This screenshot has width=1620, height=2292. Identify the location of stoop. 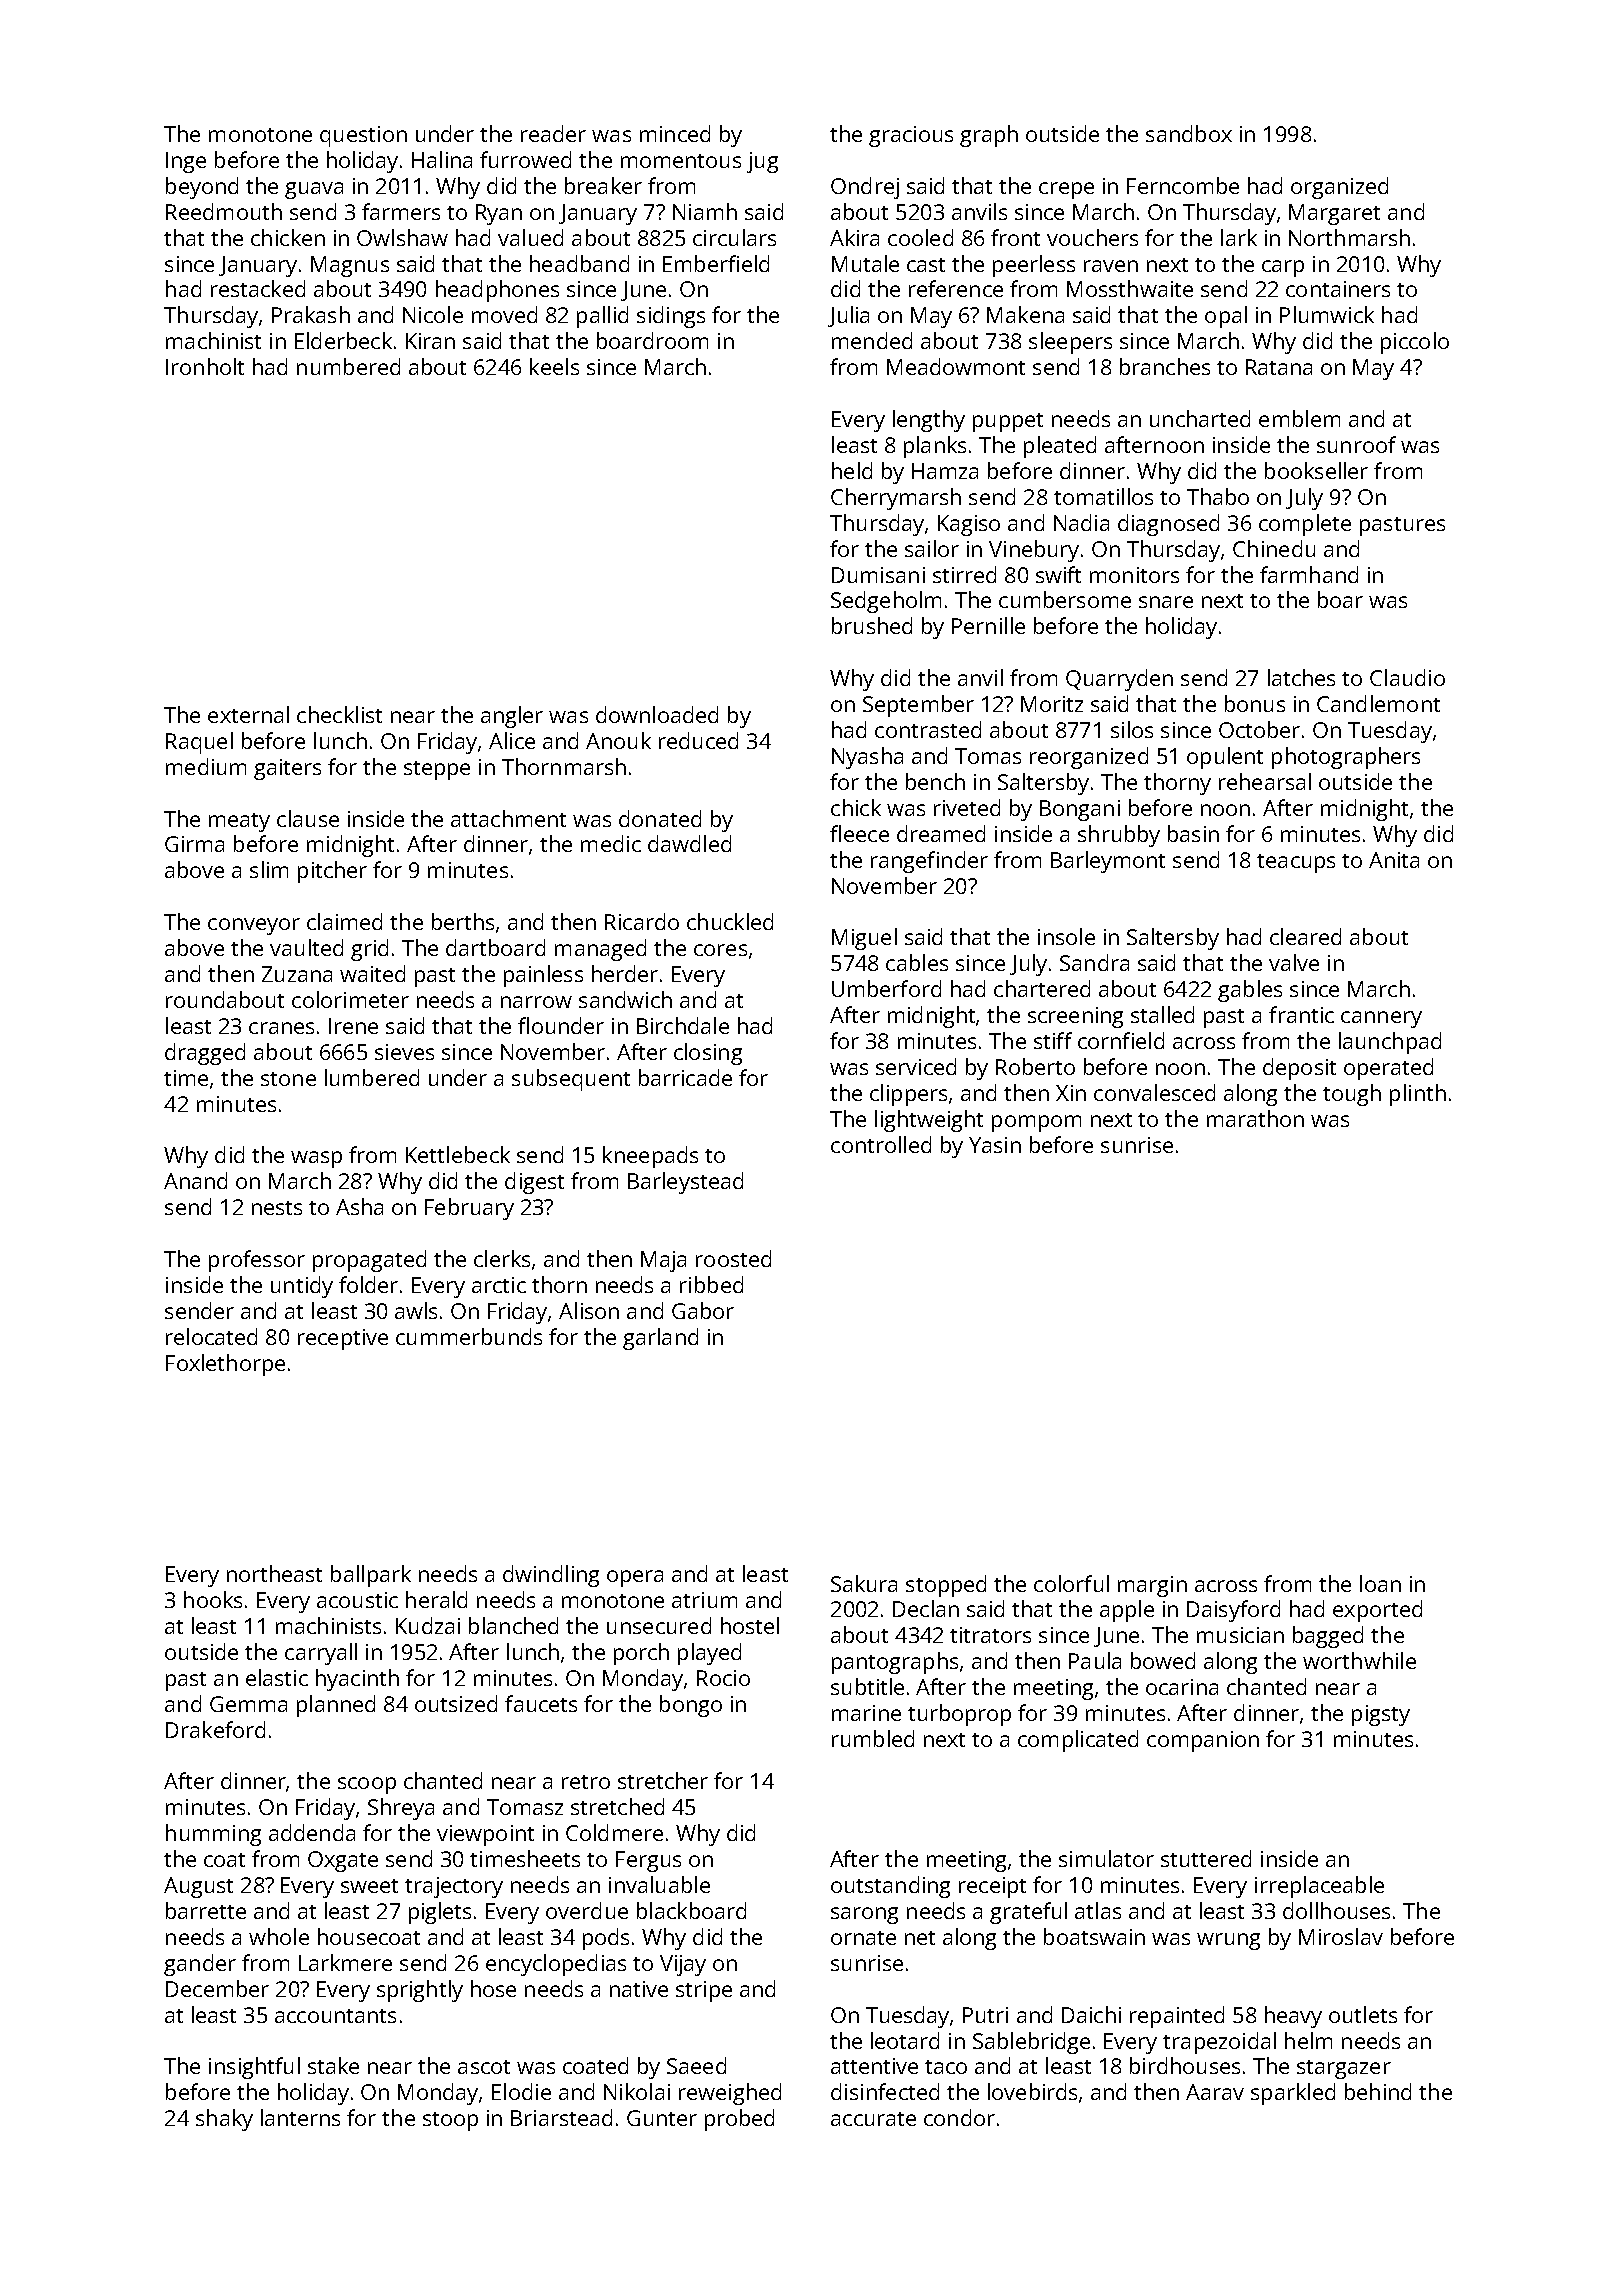
(450, 2121).
